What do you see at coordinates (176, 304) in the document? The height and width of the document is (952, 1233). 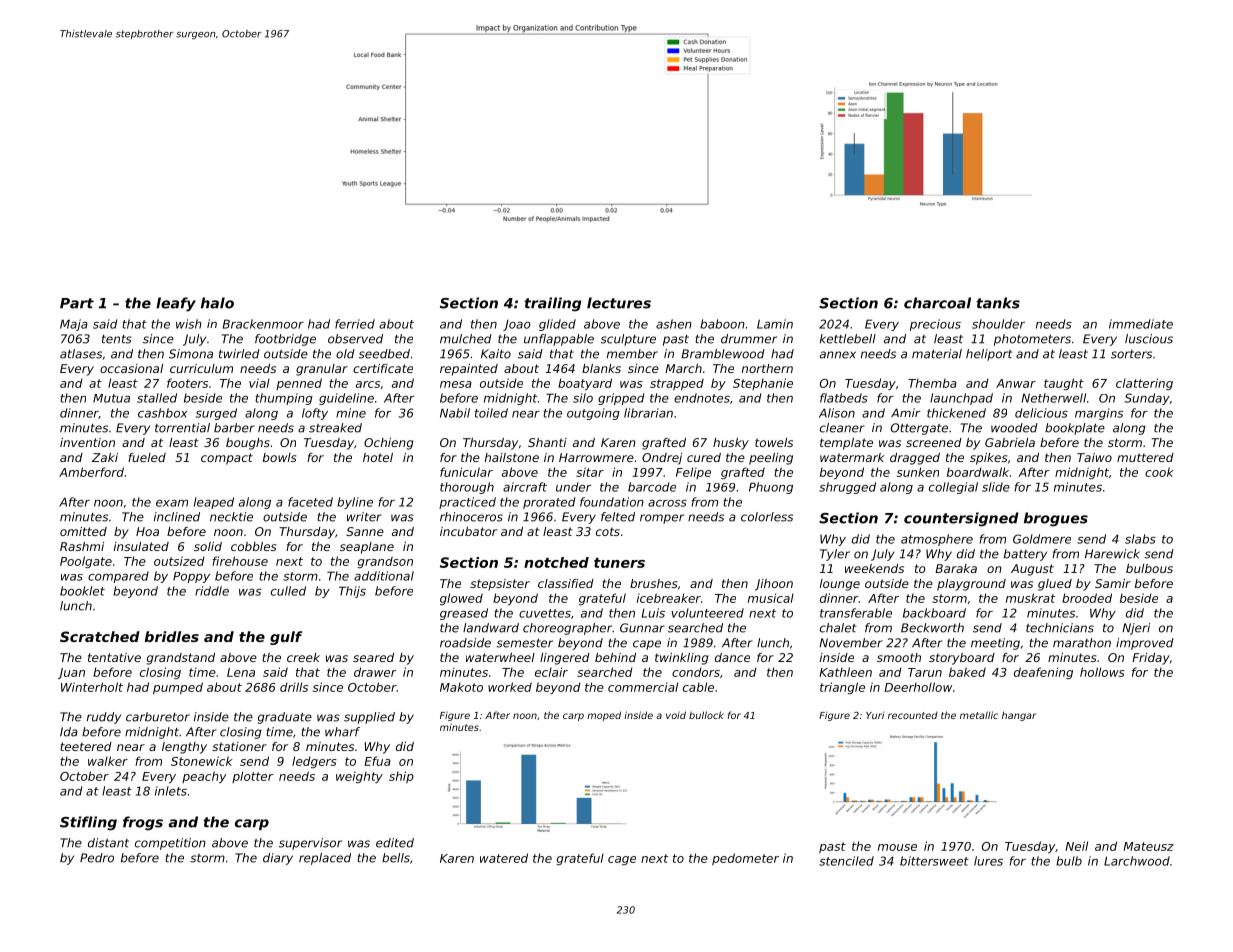 I see `leafy` at bounding box center [176, 304].
